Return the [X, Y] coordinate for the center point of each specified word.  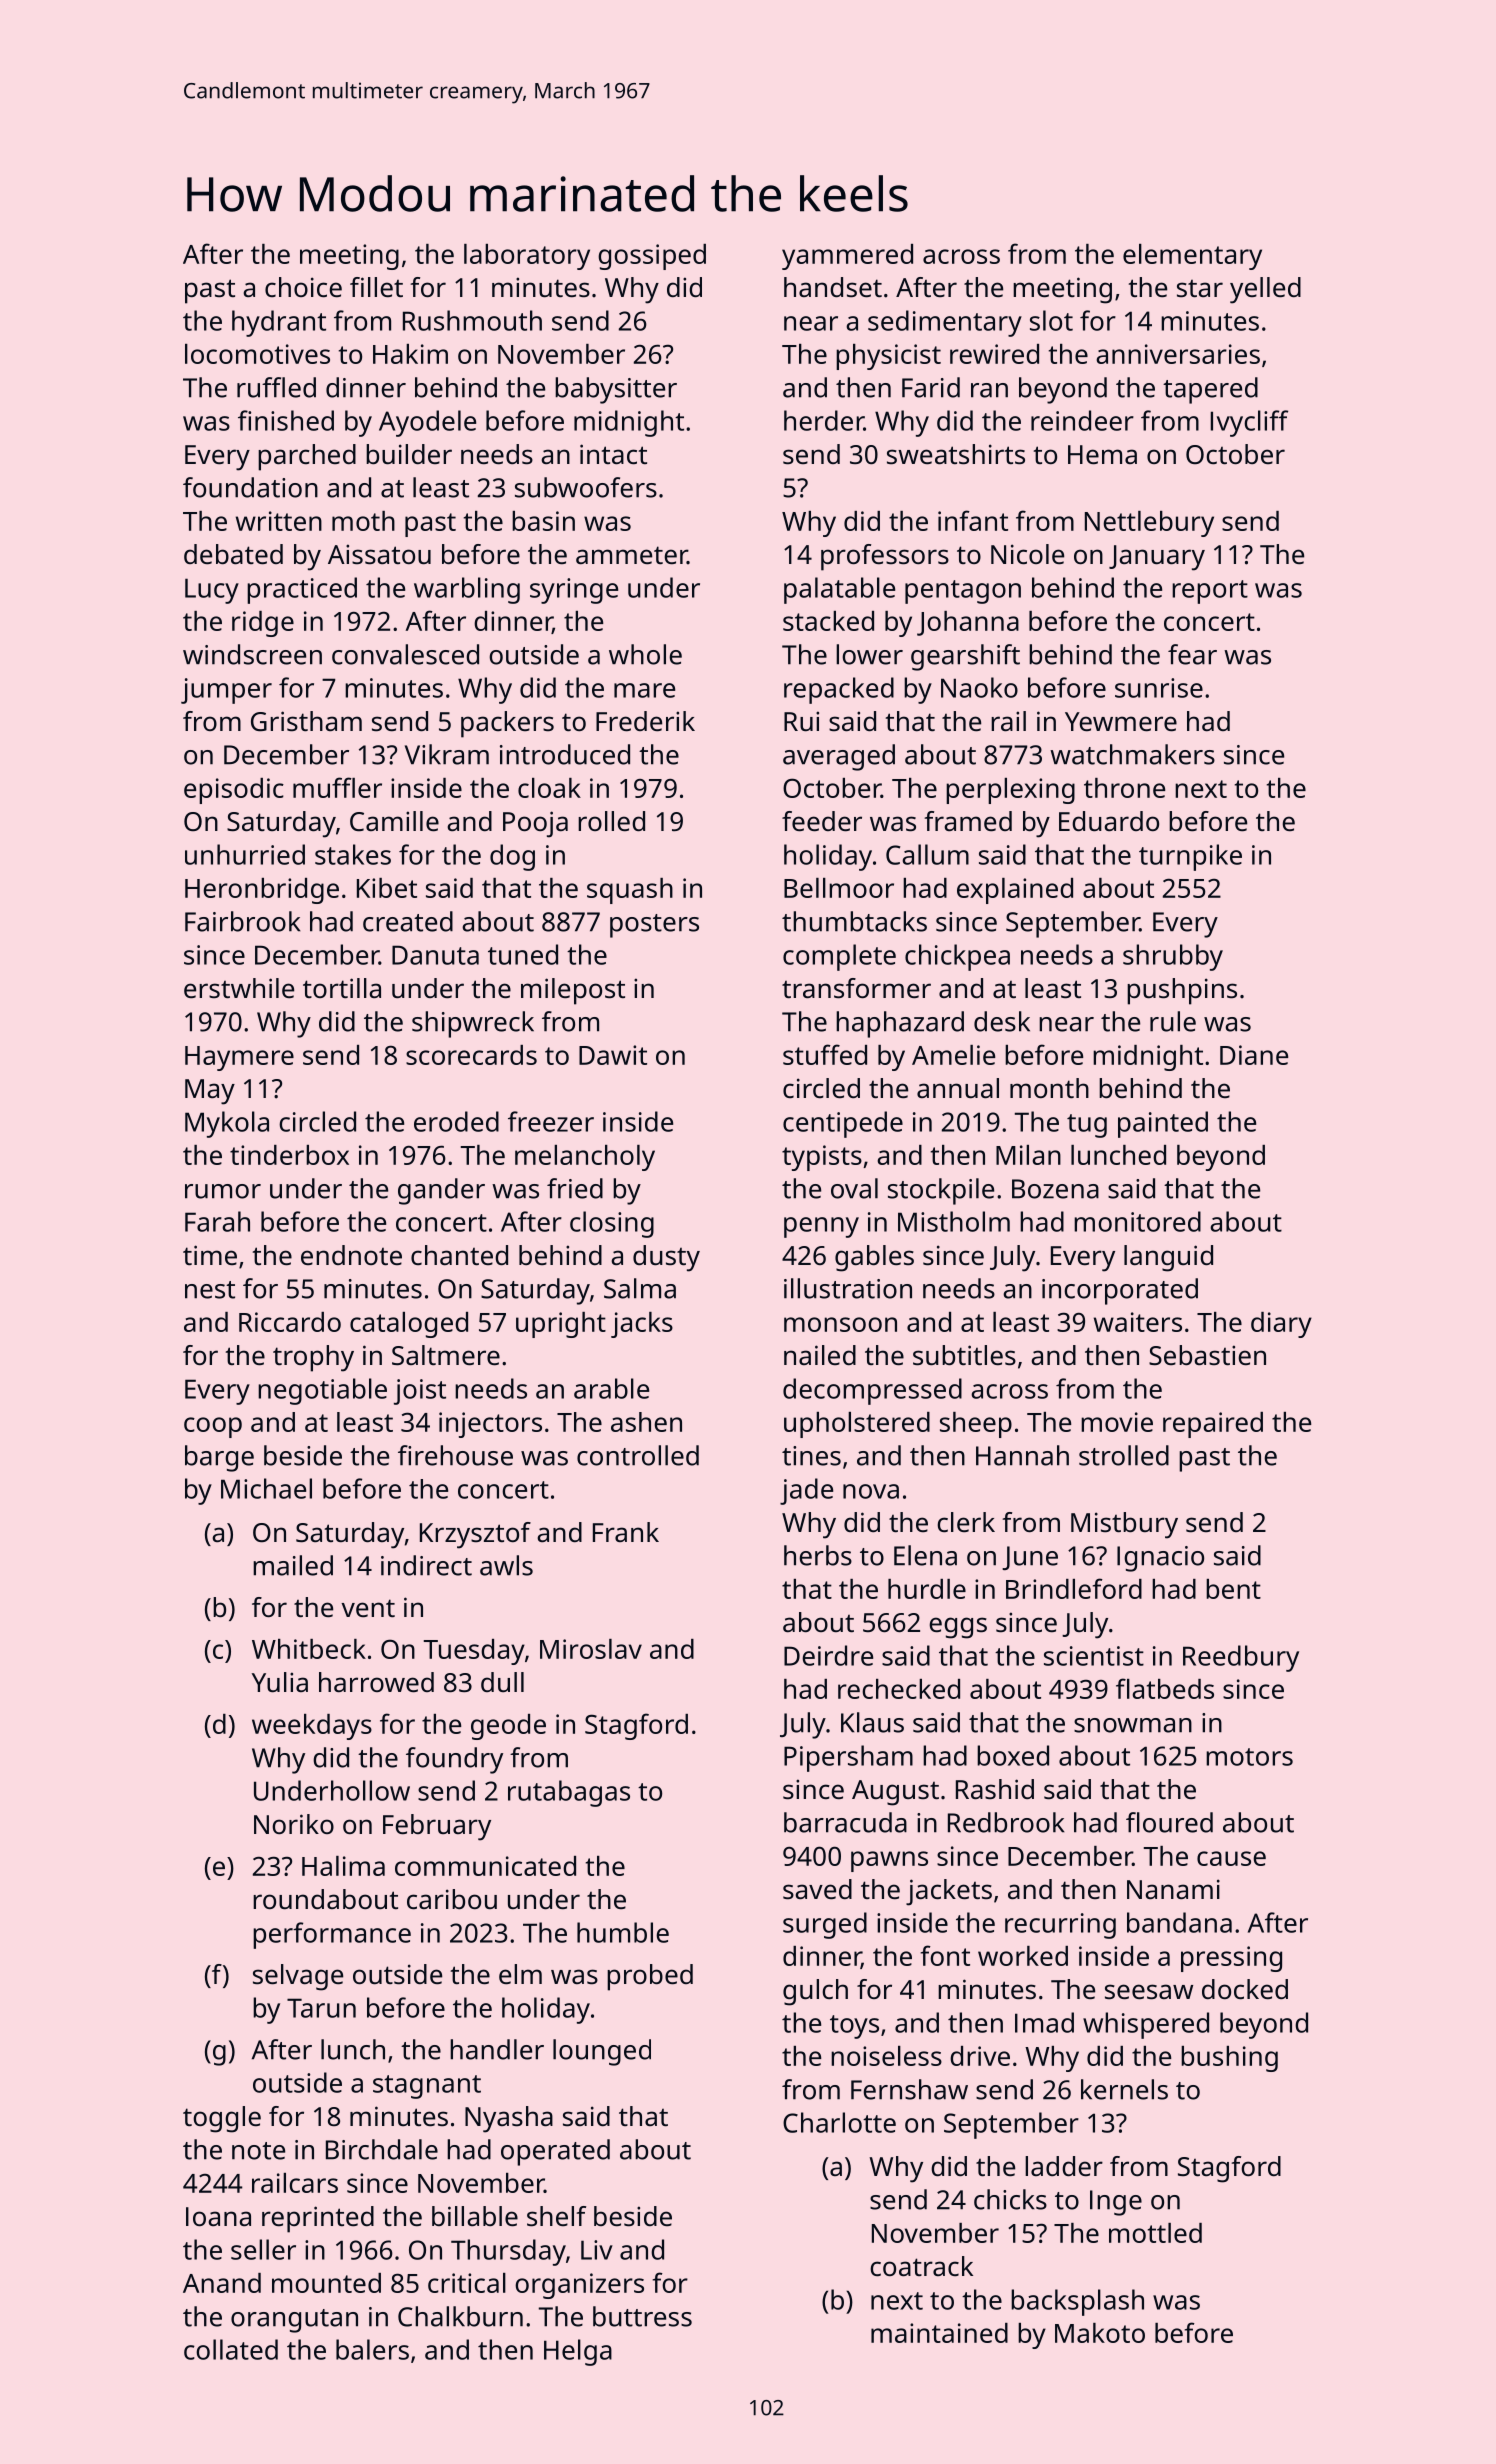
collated [231, 2349]
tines [811, 1456]
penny [821, 1227]
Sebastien [1207, 1355]
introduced [565, 754]
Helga [578, 2352]
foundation [250, 487]
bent [1233, 1589]
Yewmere [1121, 722]
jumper [226, 691]
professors [885, 557]
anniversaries [1178, 354]
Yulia [280, 1682]
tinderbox [289, 1155]
